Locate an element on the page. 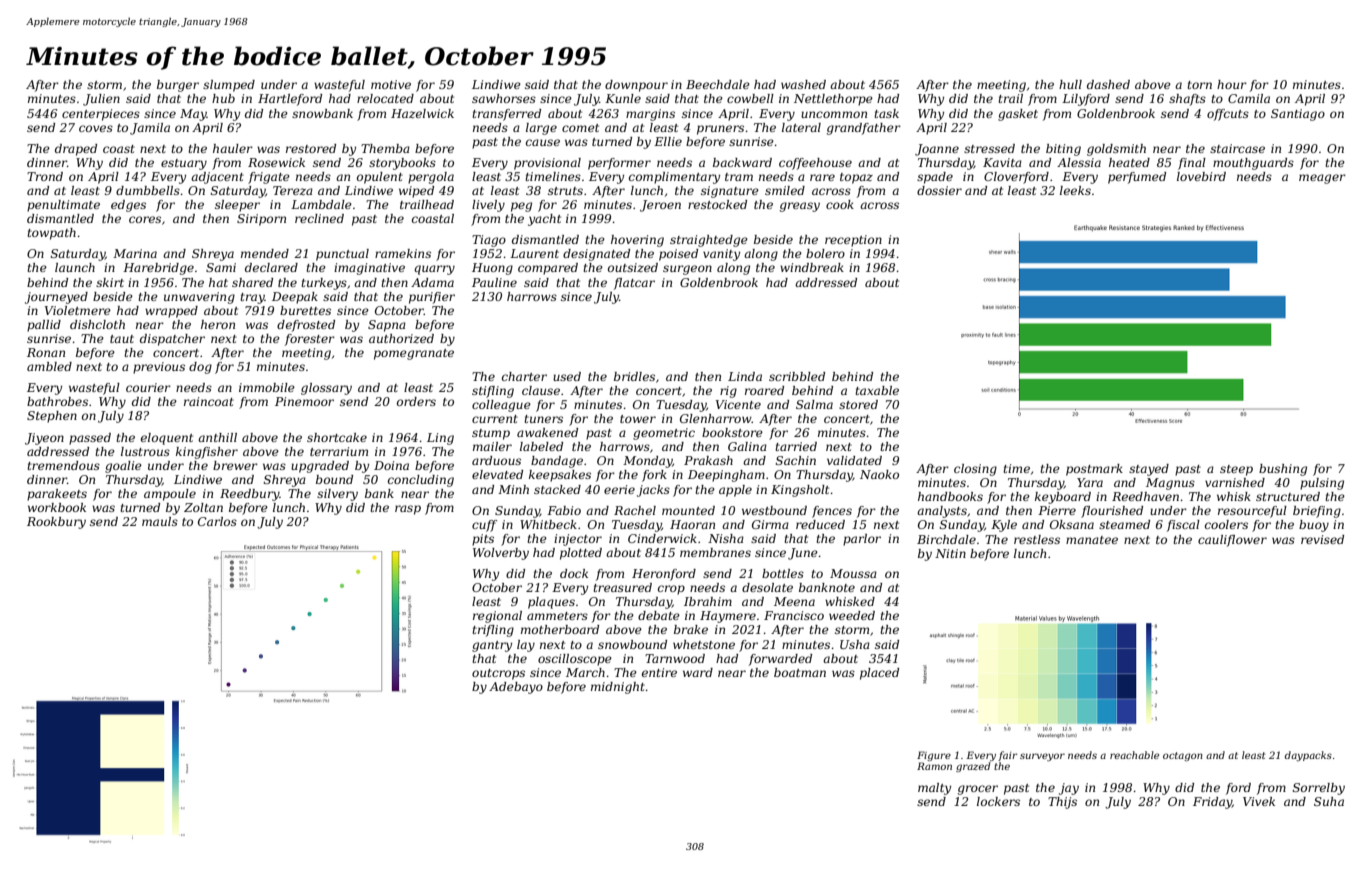 The width and height of the image is (1372, 887). Adebayo is located at coordinates (516, 688).
